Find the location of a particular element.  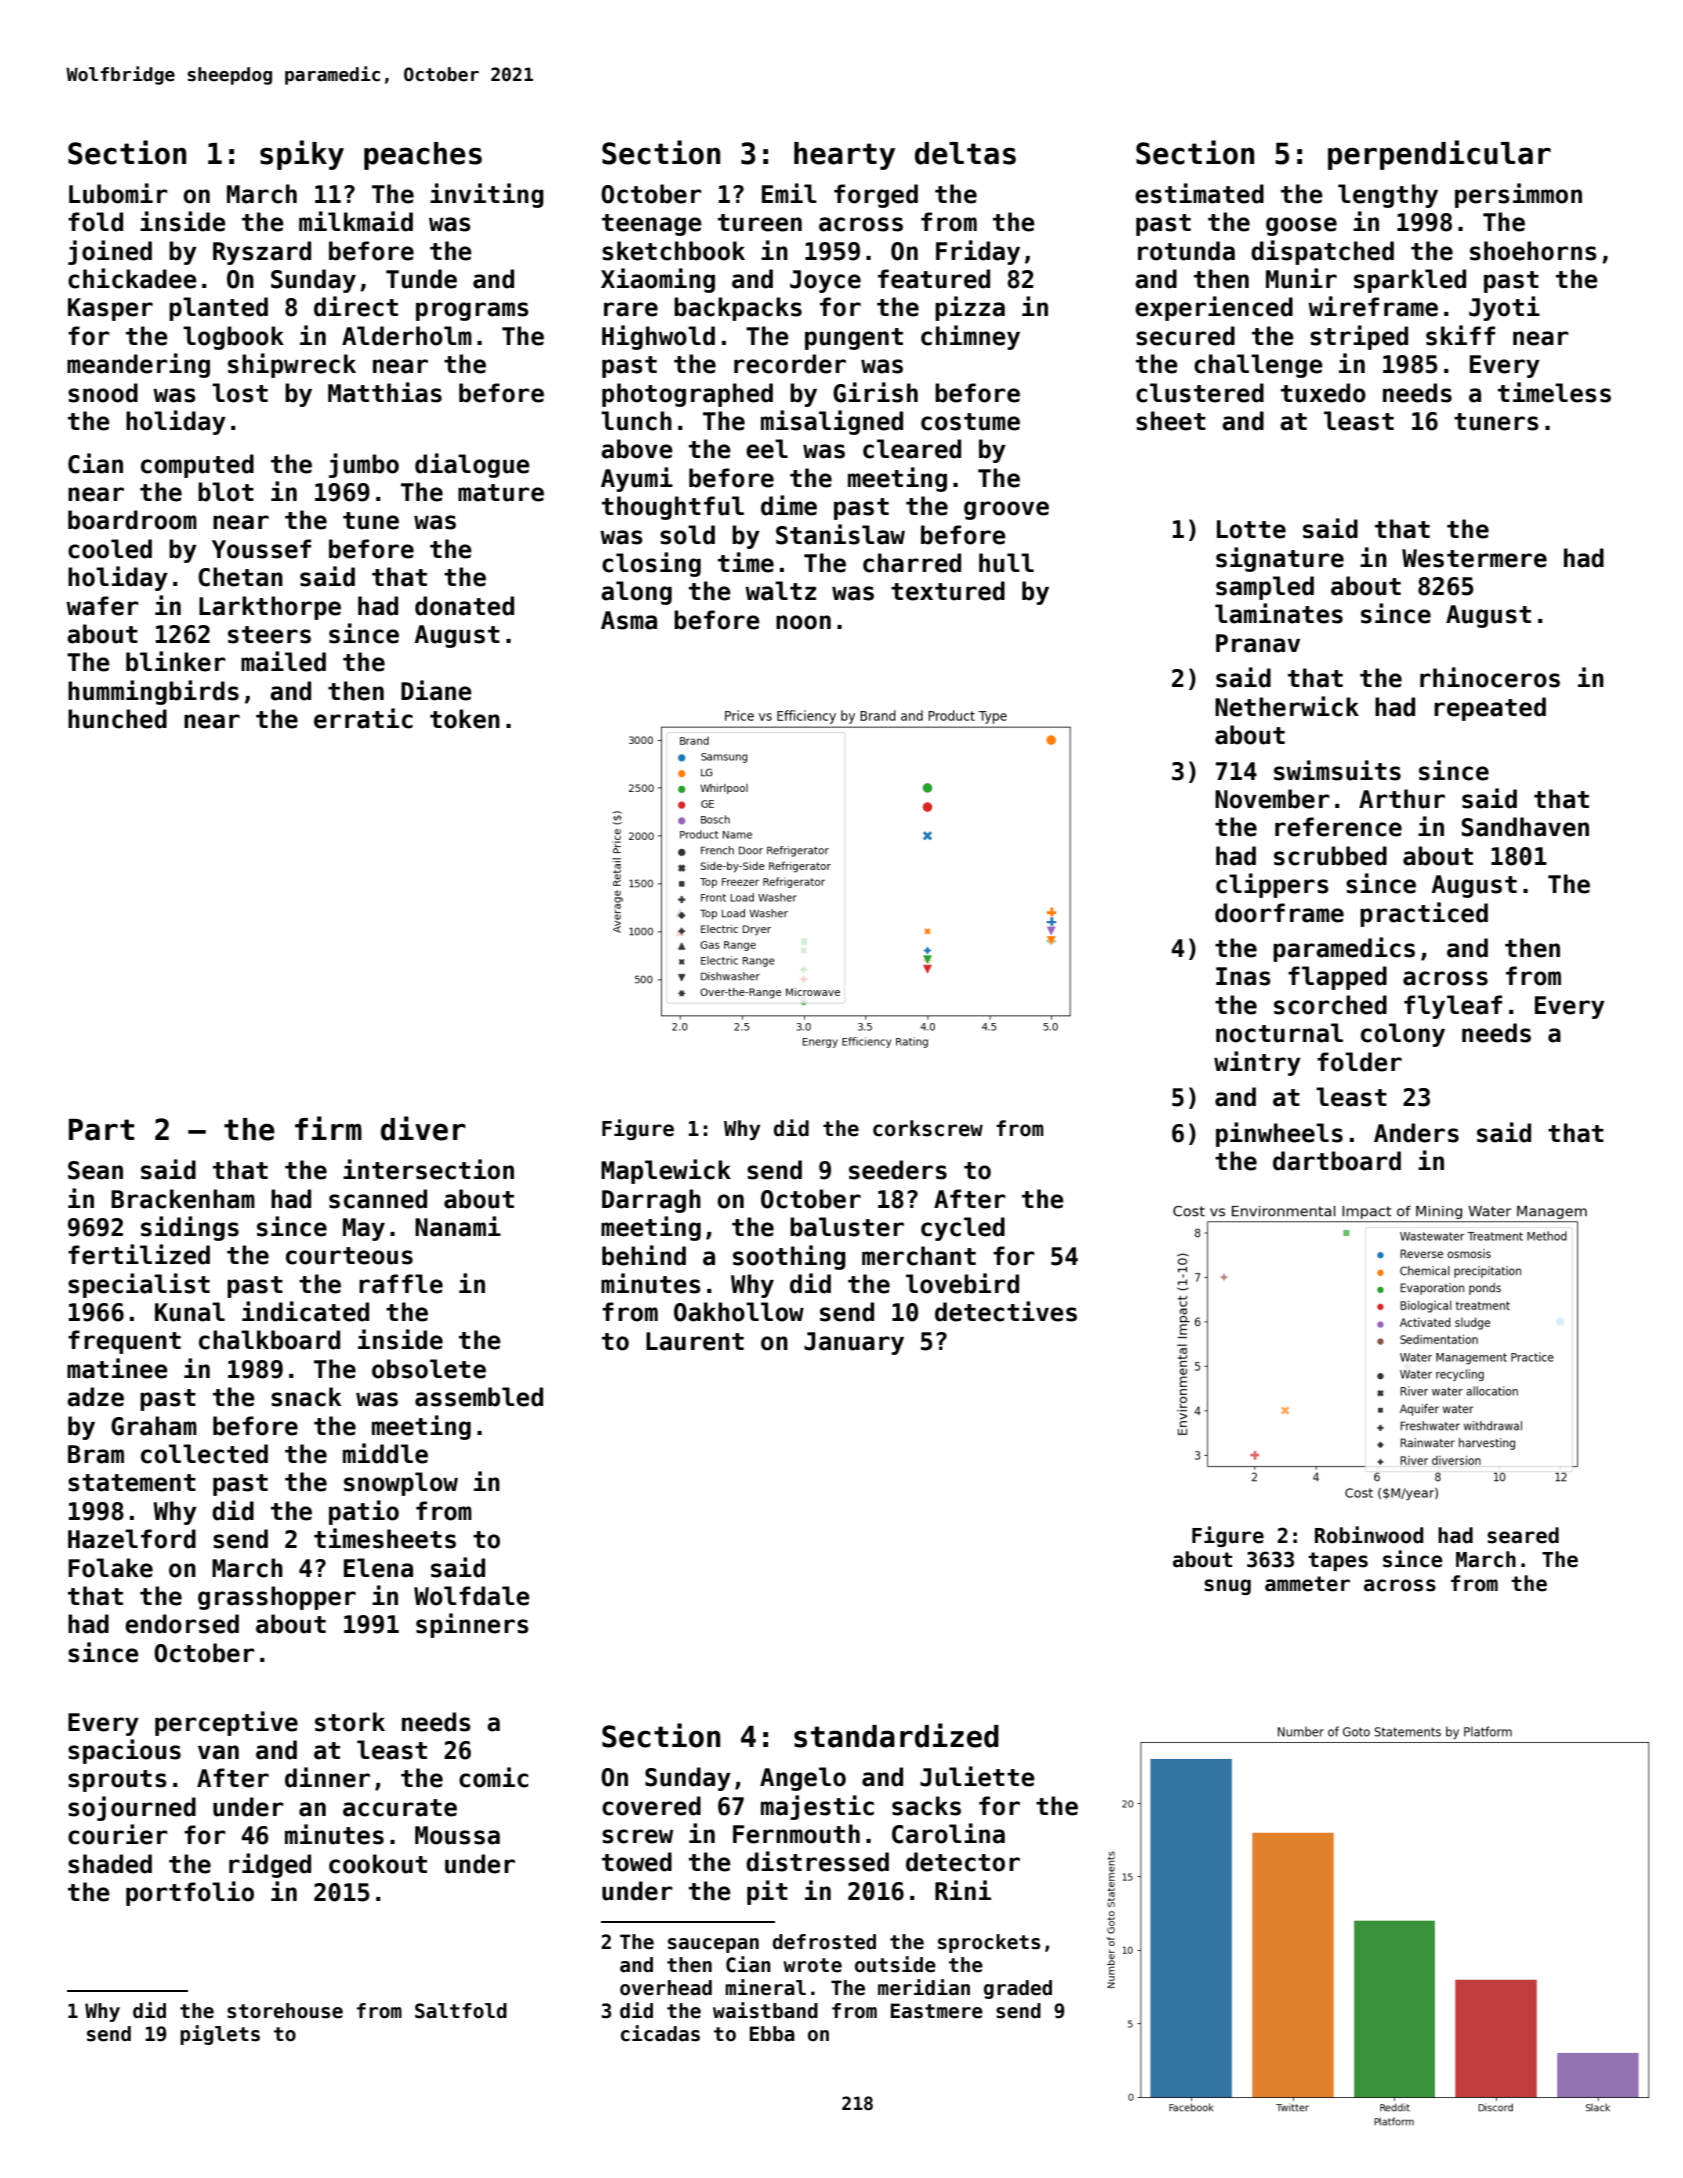

joined is located at coordinates (110, 252).
